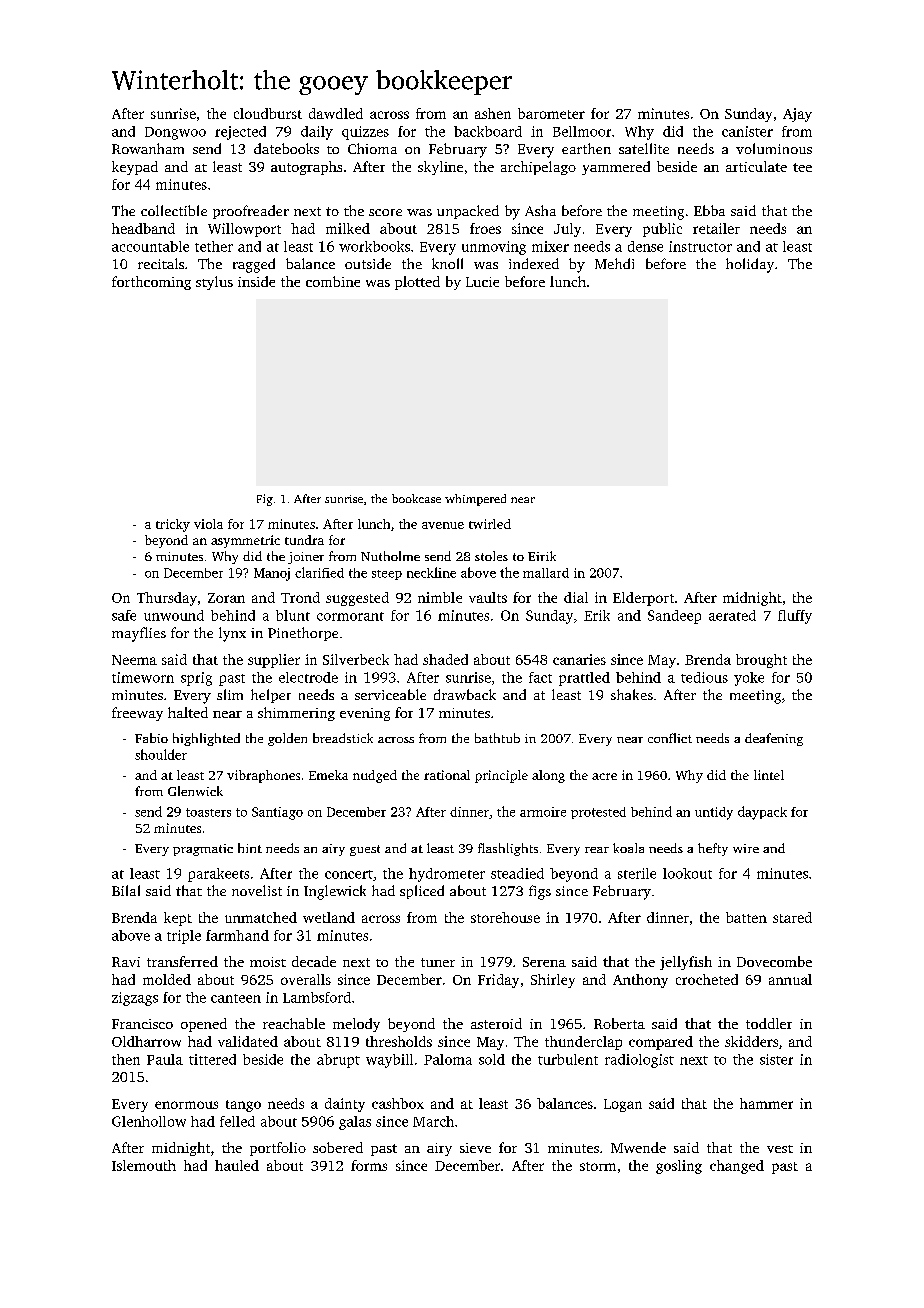 Image resolution: width=924 pixels, height=1308 pixels. Describe the element at coordinates (250, 848) in the screenshot. I see `hint` at that location.
